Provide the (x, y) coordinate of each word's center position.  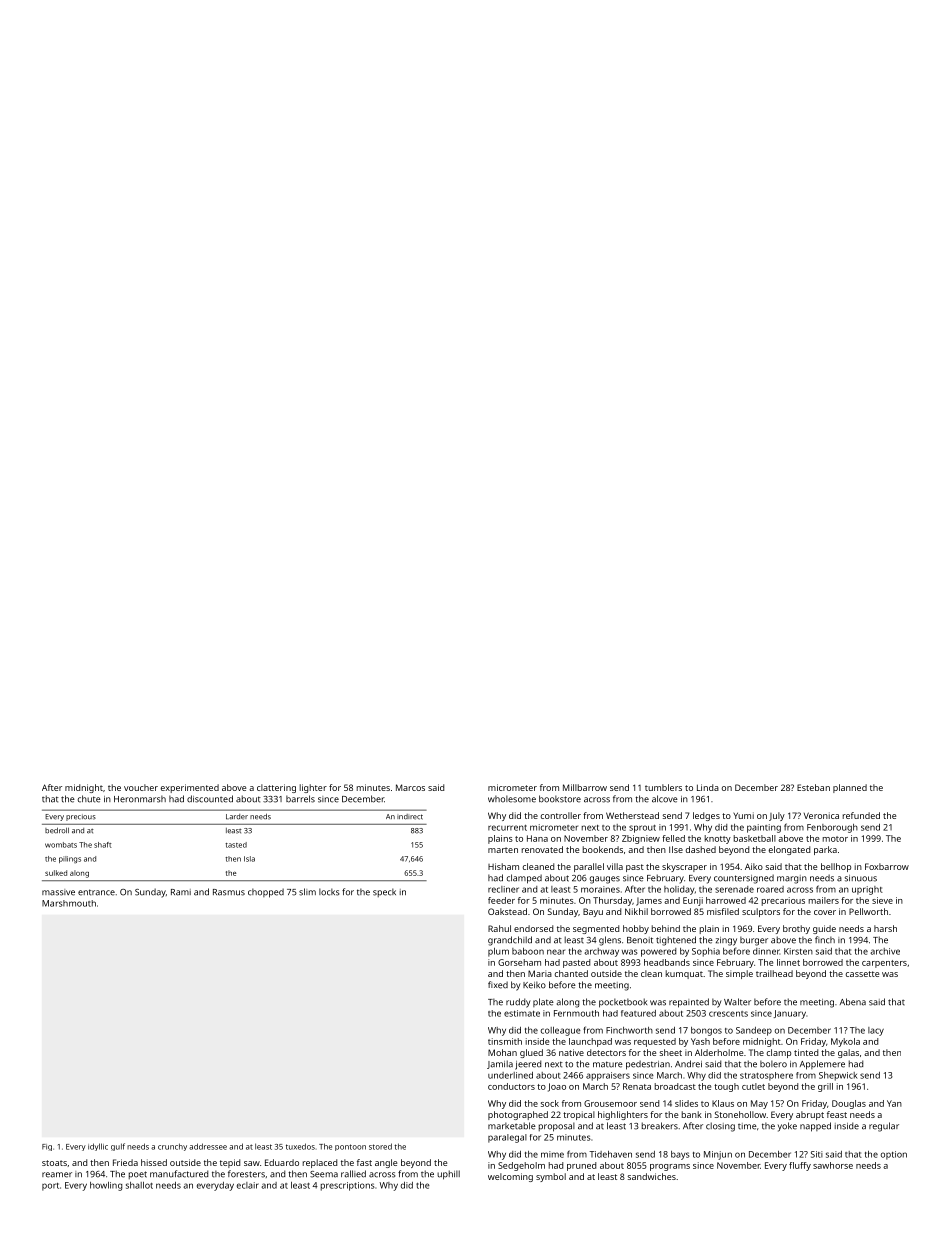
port (50, 1187)
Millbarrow (585, 787)
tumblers (663, 787)
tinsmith (505, 1041)
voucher (141, 787)
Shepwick (838, 1076)
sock (550, 1103)
